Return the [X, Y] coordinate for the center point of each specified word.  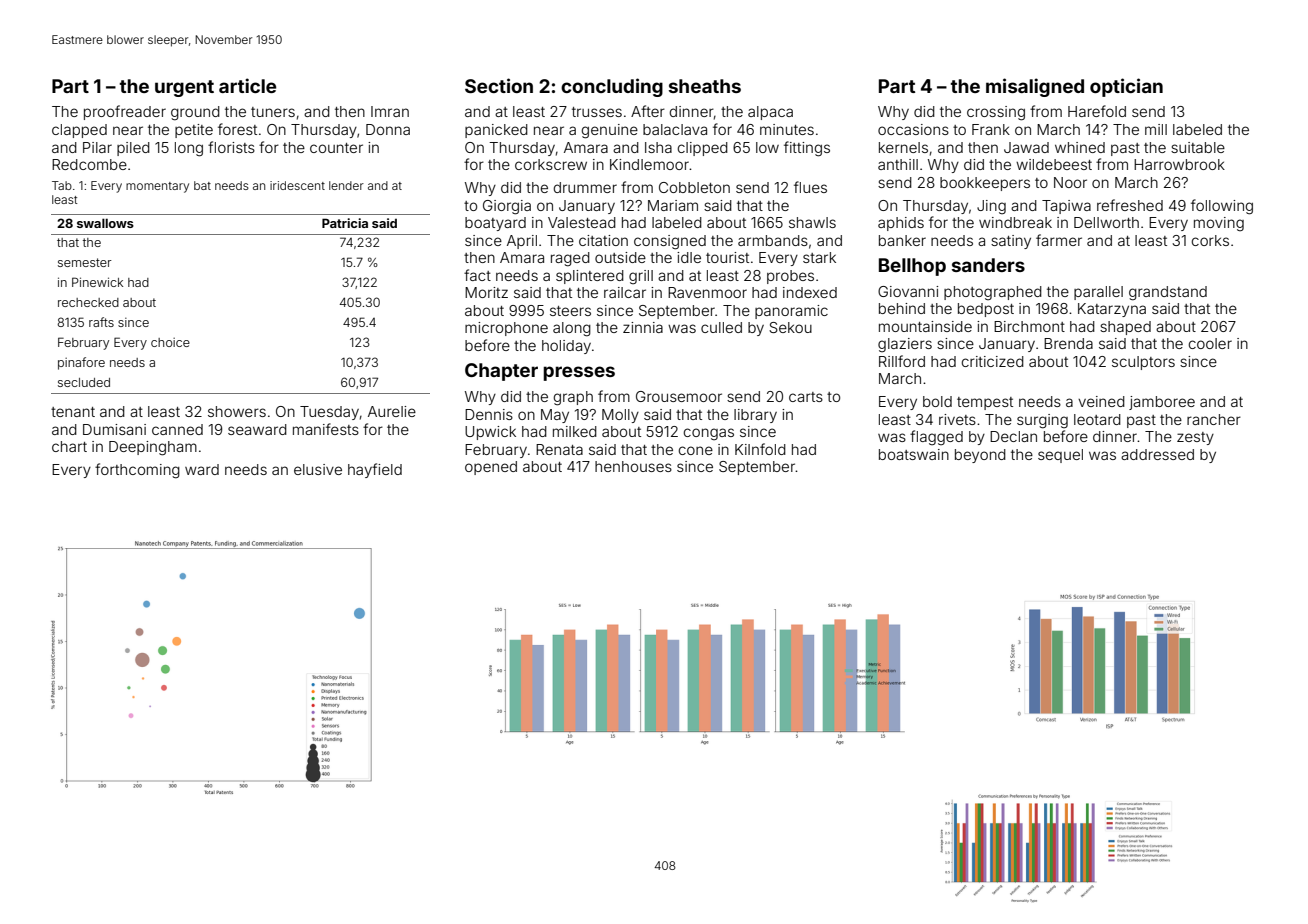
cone [696, 450]
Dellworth [1106, 222]
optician [1126, 87]
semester [85, 262]
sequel [1060, 456]
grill [641, 277]
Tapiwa [1066, 207]
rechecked [88, 302]
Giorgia [507, 207]
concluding [612, 87]
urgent [184, 88]
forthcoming [137, 471]
